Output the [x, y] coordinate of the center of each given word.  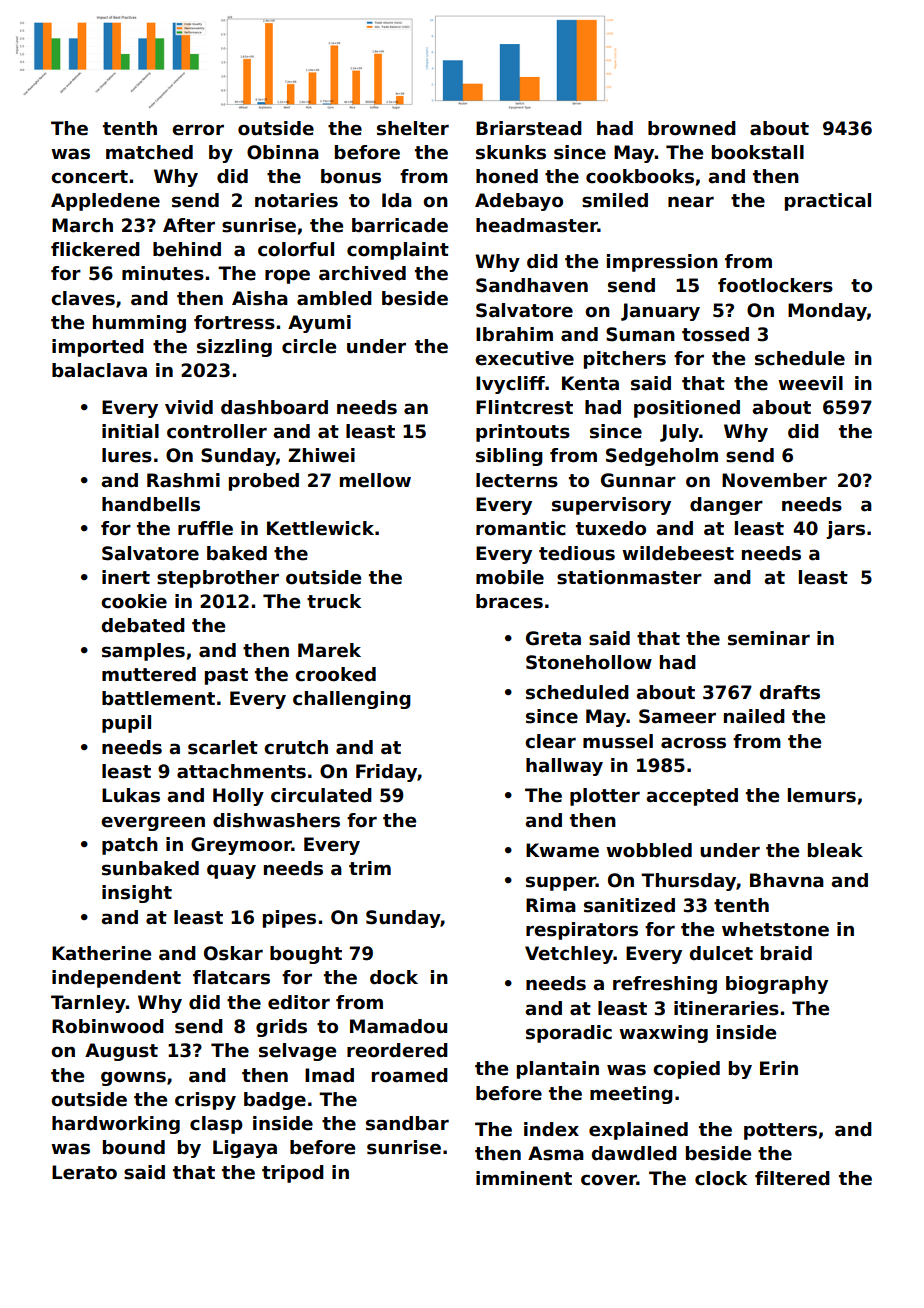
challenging [352, 700]
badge [275, 1101]
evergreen [153, 823]
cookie [134, 601]
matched [149, 152]
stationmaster [629, 577]
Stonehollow [589, 662]
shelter [413, 128]
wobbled [649, 850]
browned [692, 128]
